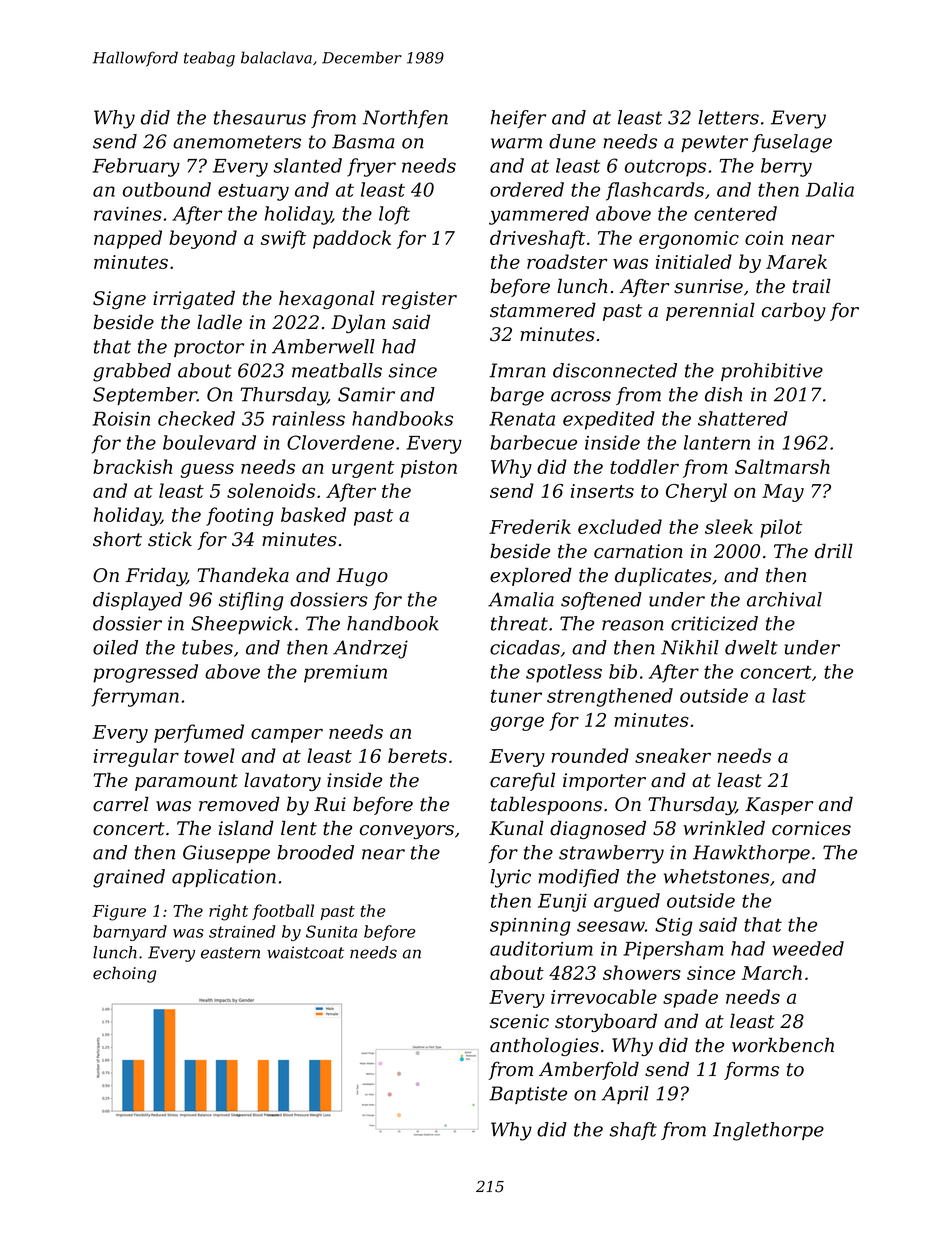 Image resolution: width=952 pixels, height=1233 pixels. Describe the element at coordinates (132, 372) in the screenshot. I see `grabbed` at that location.
